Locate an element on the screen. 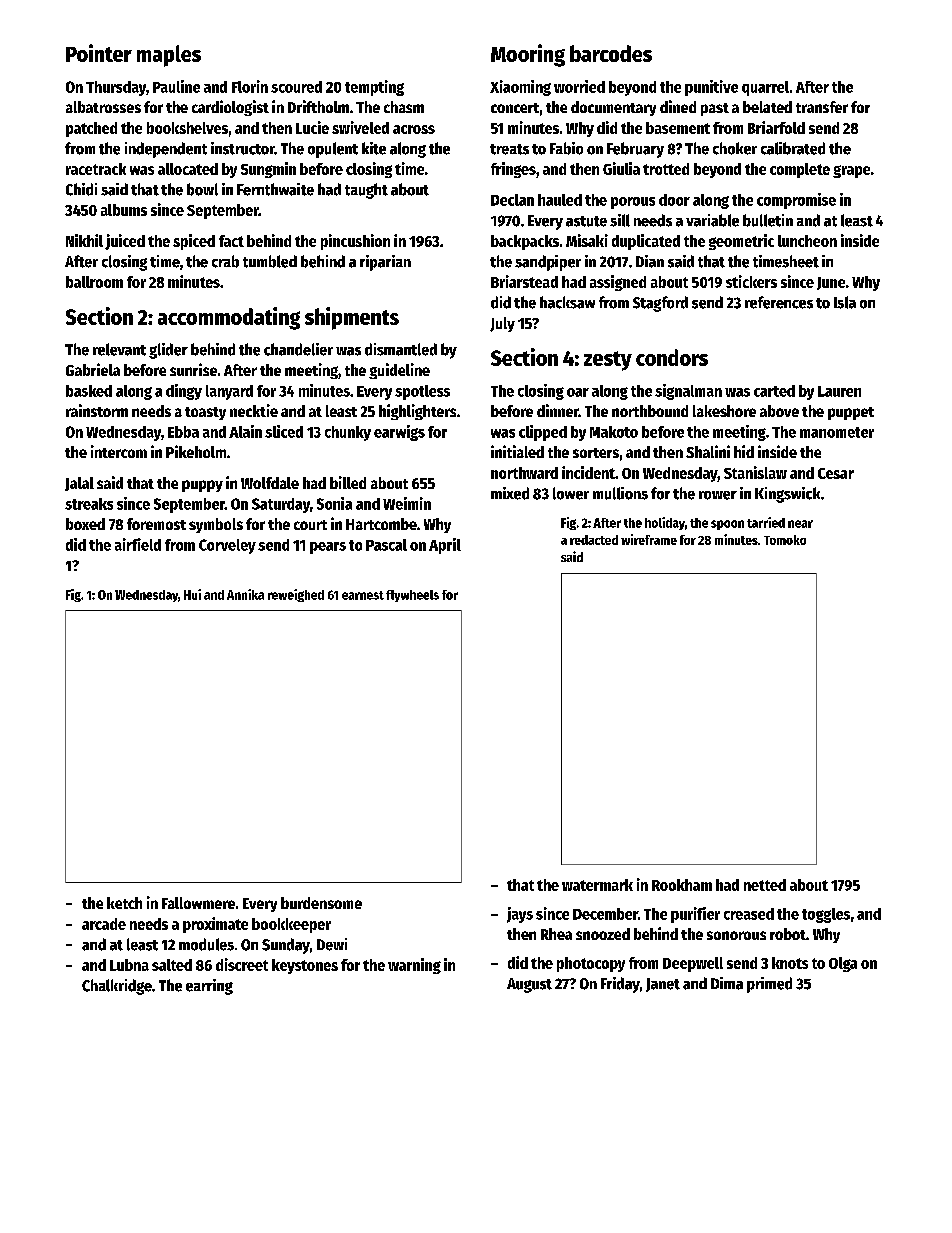 This screenshot has width=952, height=1233. tempting is located at coordinates (374, 88).
